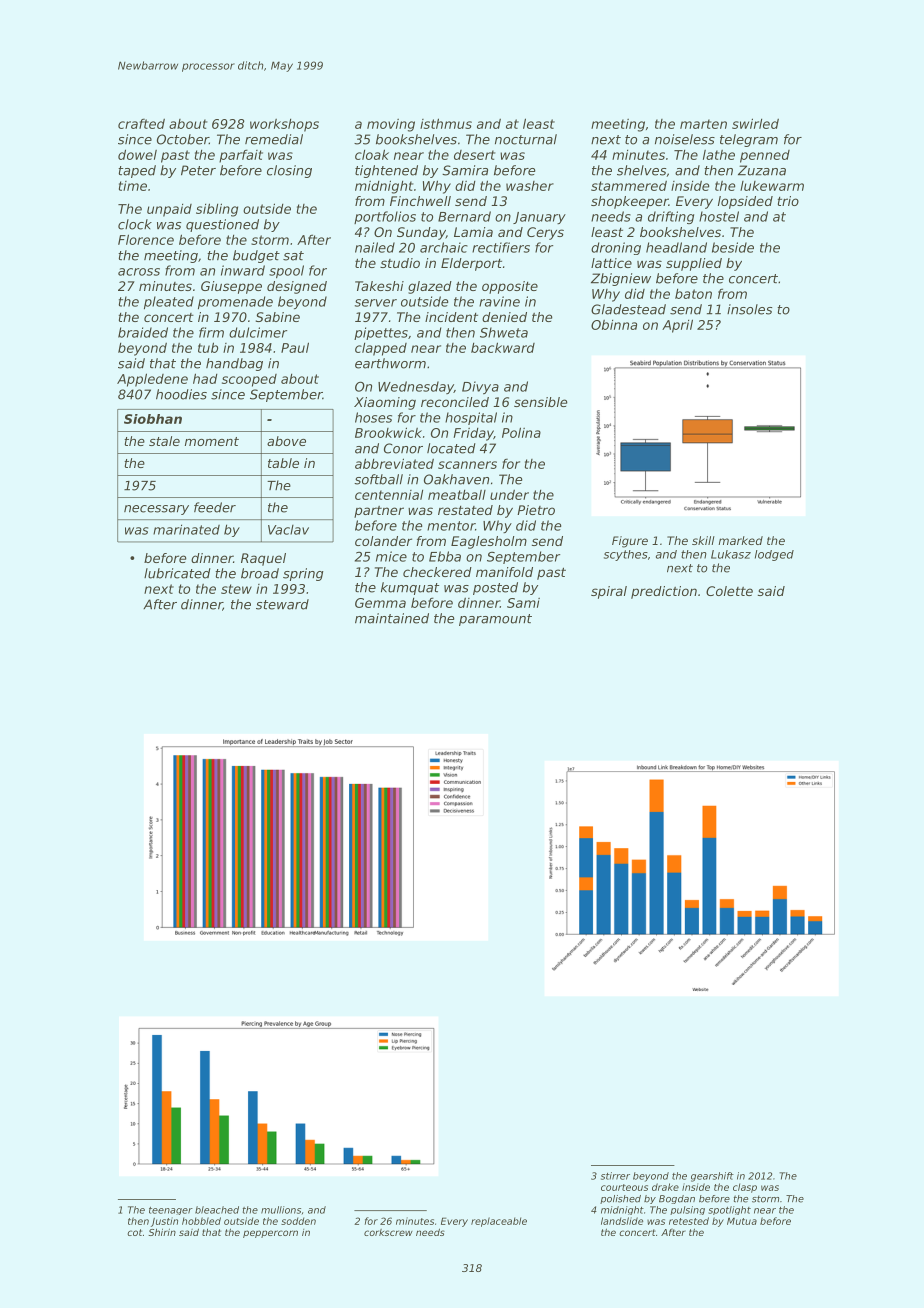  What do you see at coordinates (495, 620) in the document?
I see `paramount` at bounding box center [495, 620].
